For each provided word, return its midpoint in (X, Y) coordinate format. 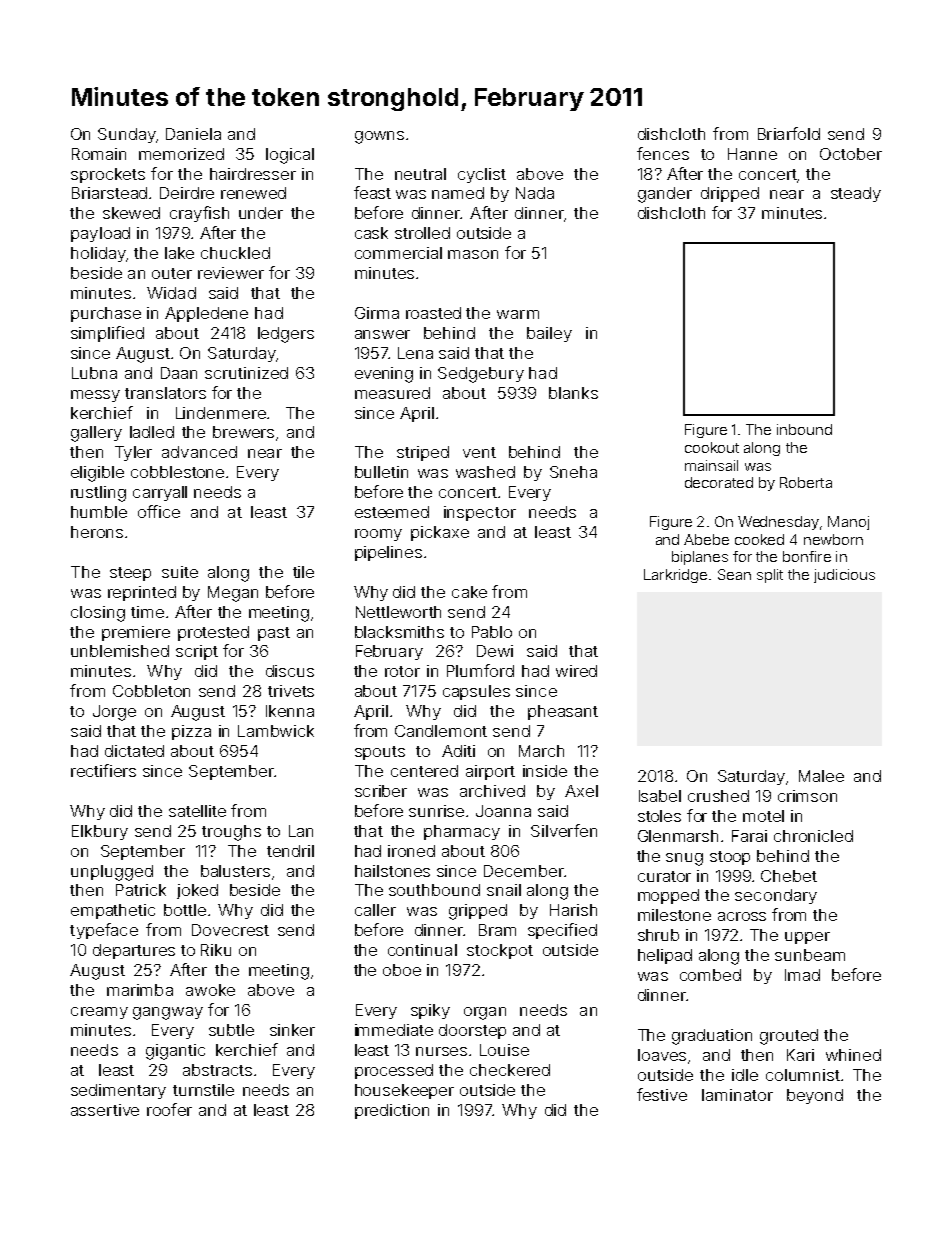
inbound (804, 429)
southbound (434, 890)
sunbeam (810, 955)
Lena (415, 353)
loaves (662, 1055)
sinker (292, 1030)
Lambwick (276, 731)
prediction (392, 1111)
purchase (106, 314)
